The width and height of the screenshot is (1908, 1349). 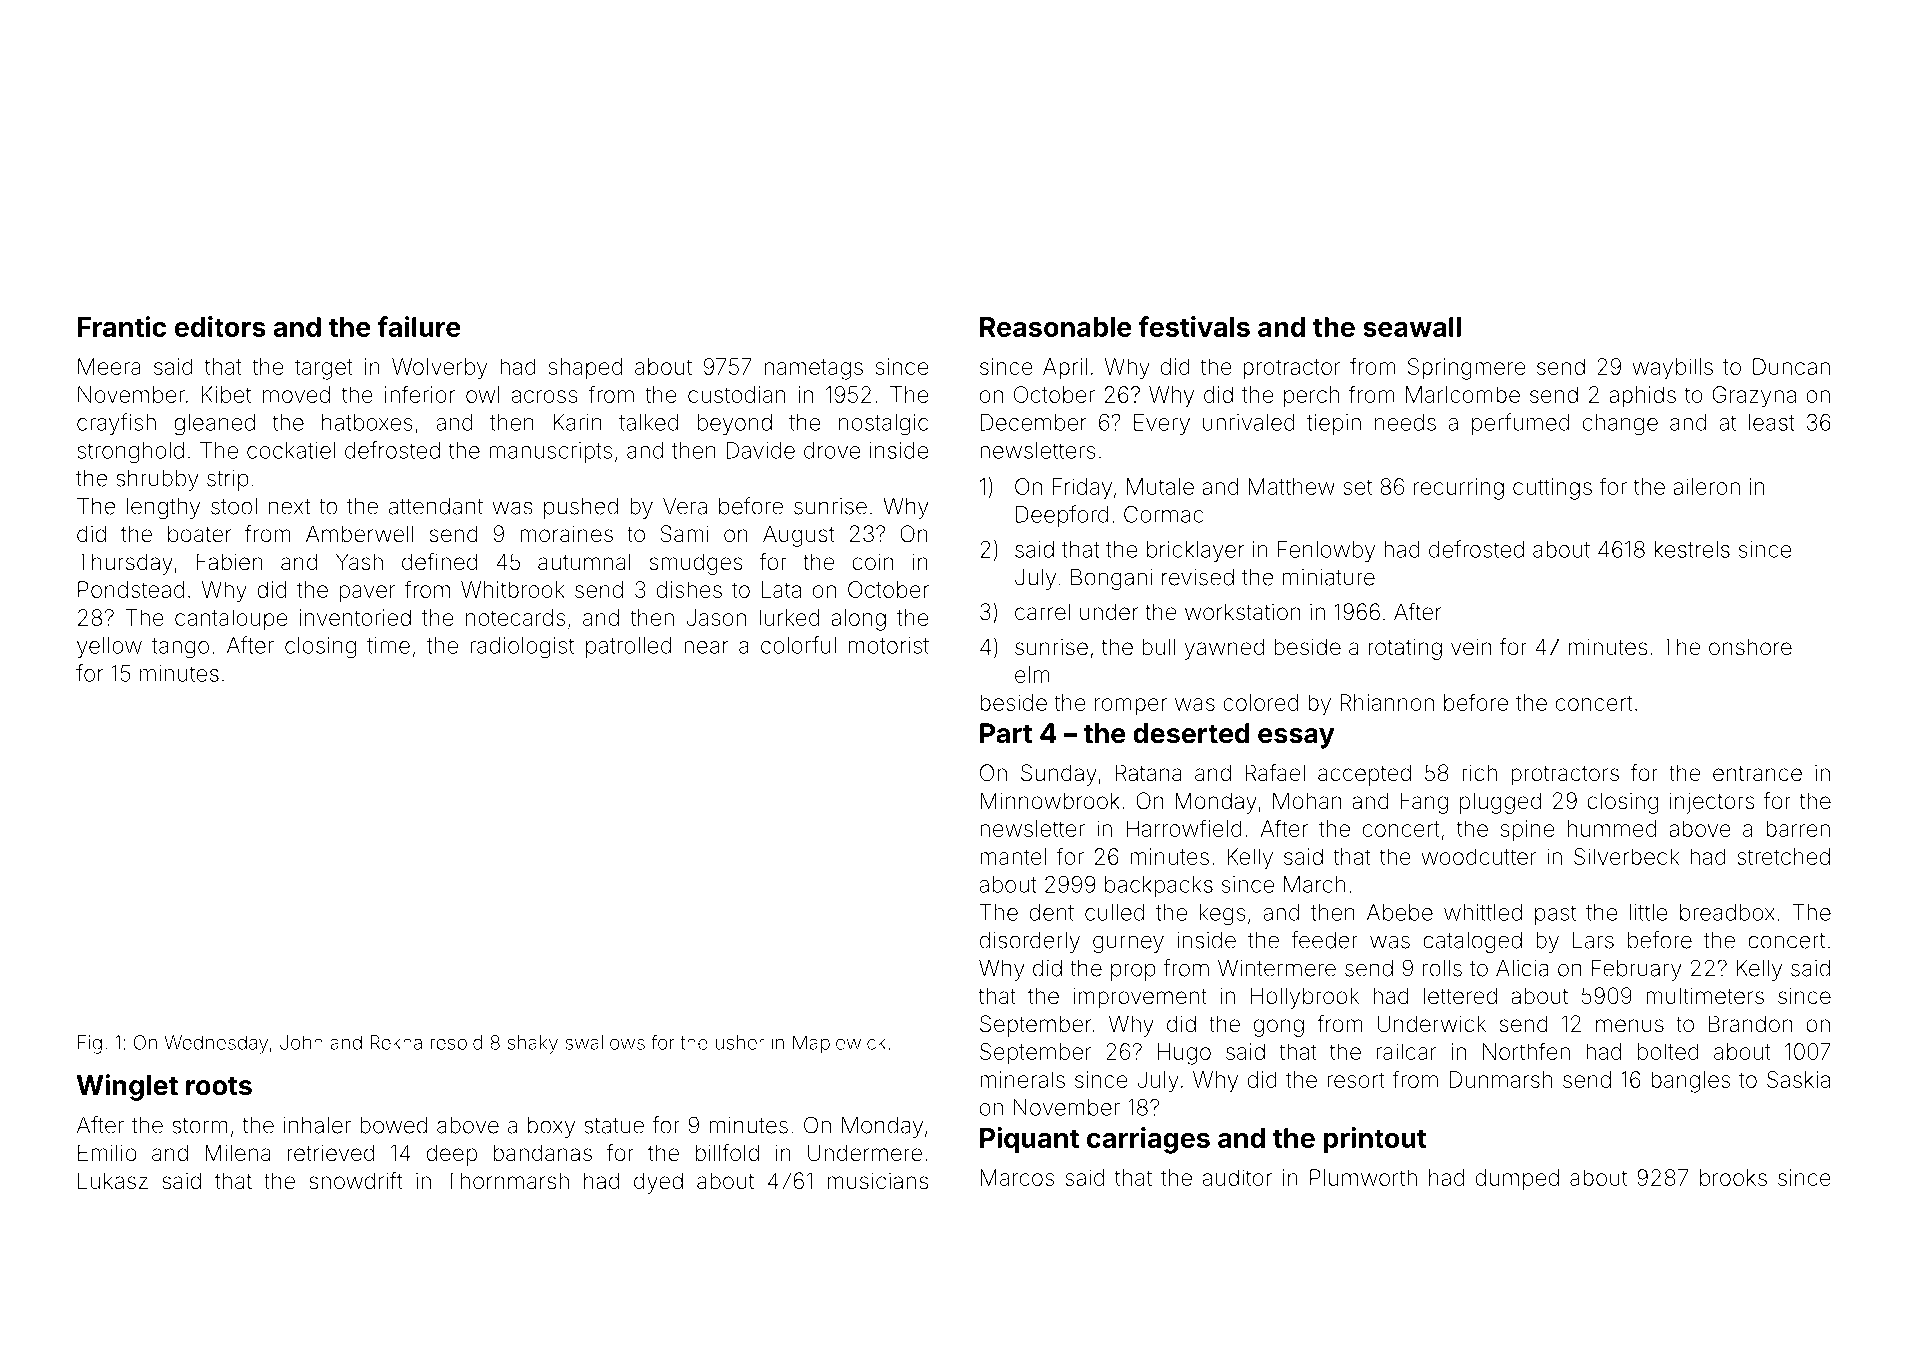 What do you see at coordinates (1194, 326) in the screenshot?
I see `festivals` at bounding box center [1194, 326].
